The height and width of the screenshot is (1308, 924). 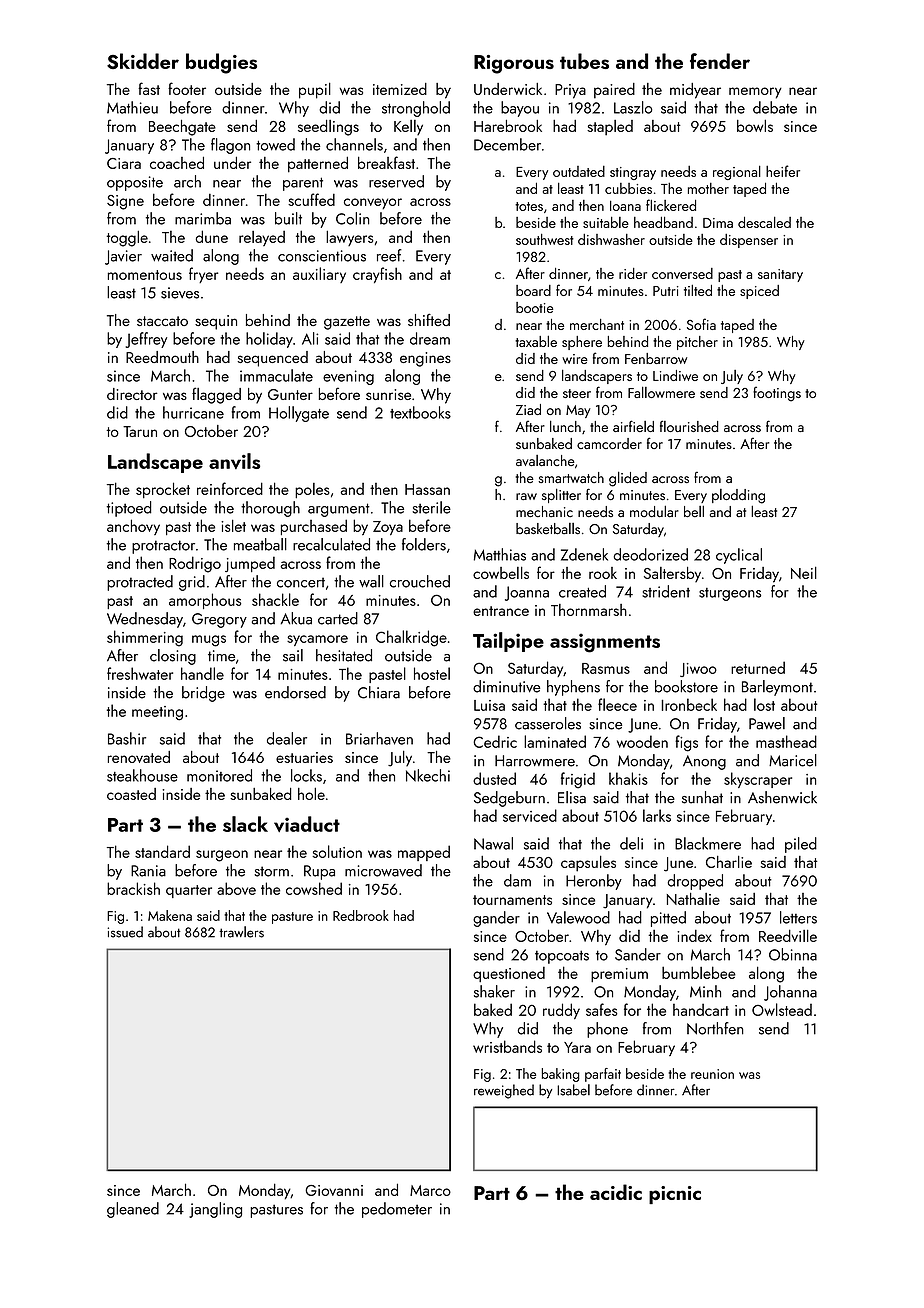 I want to click on Ciara, so click(x=124, y=163).
